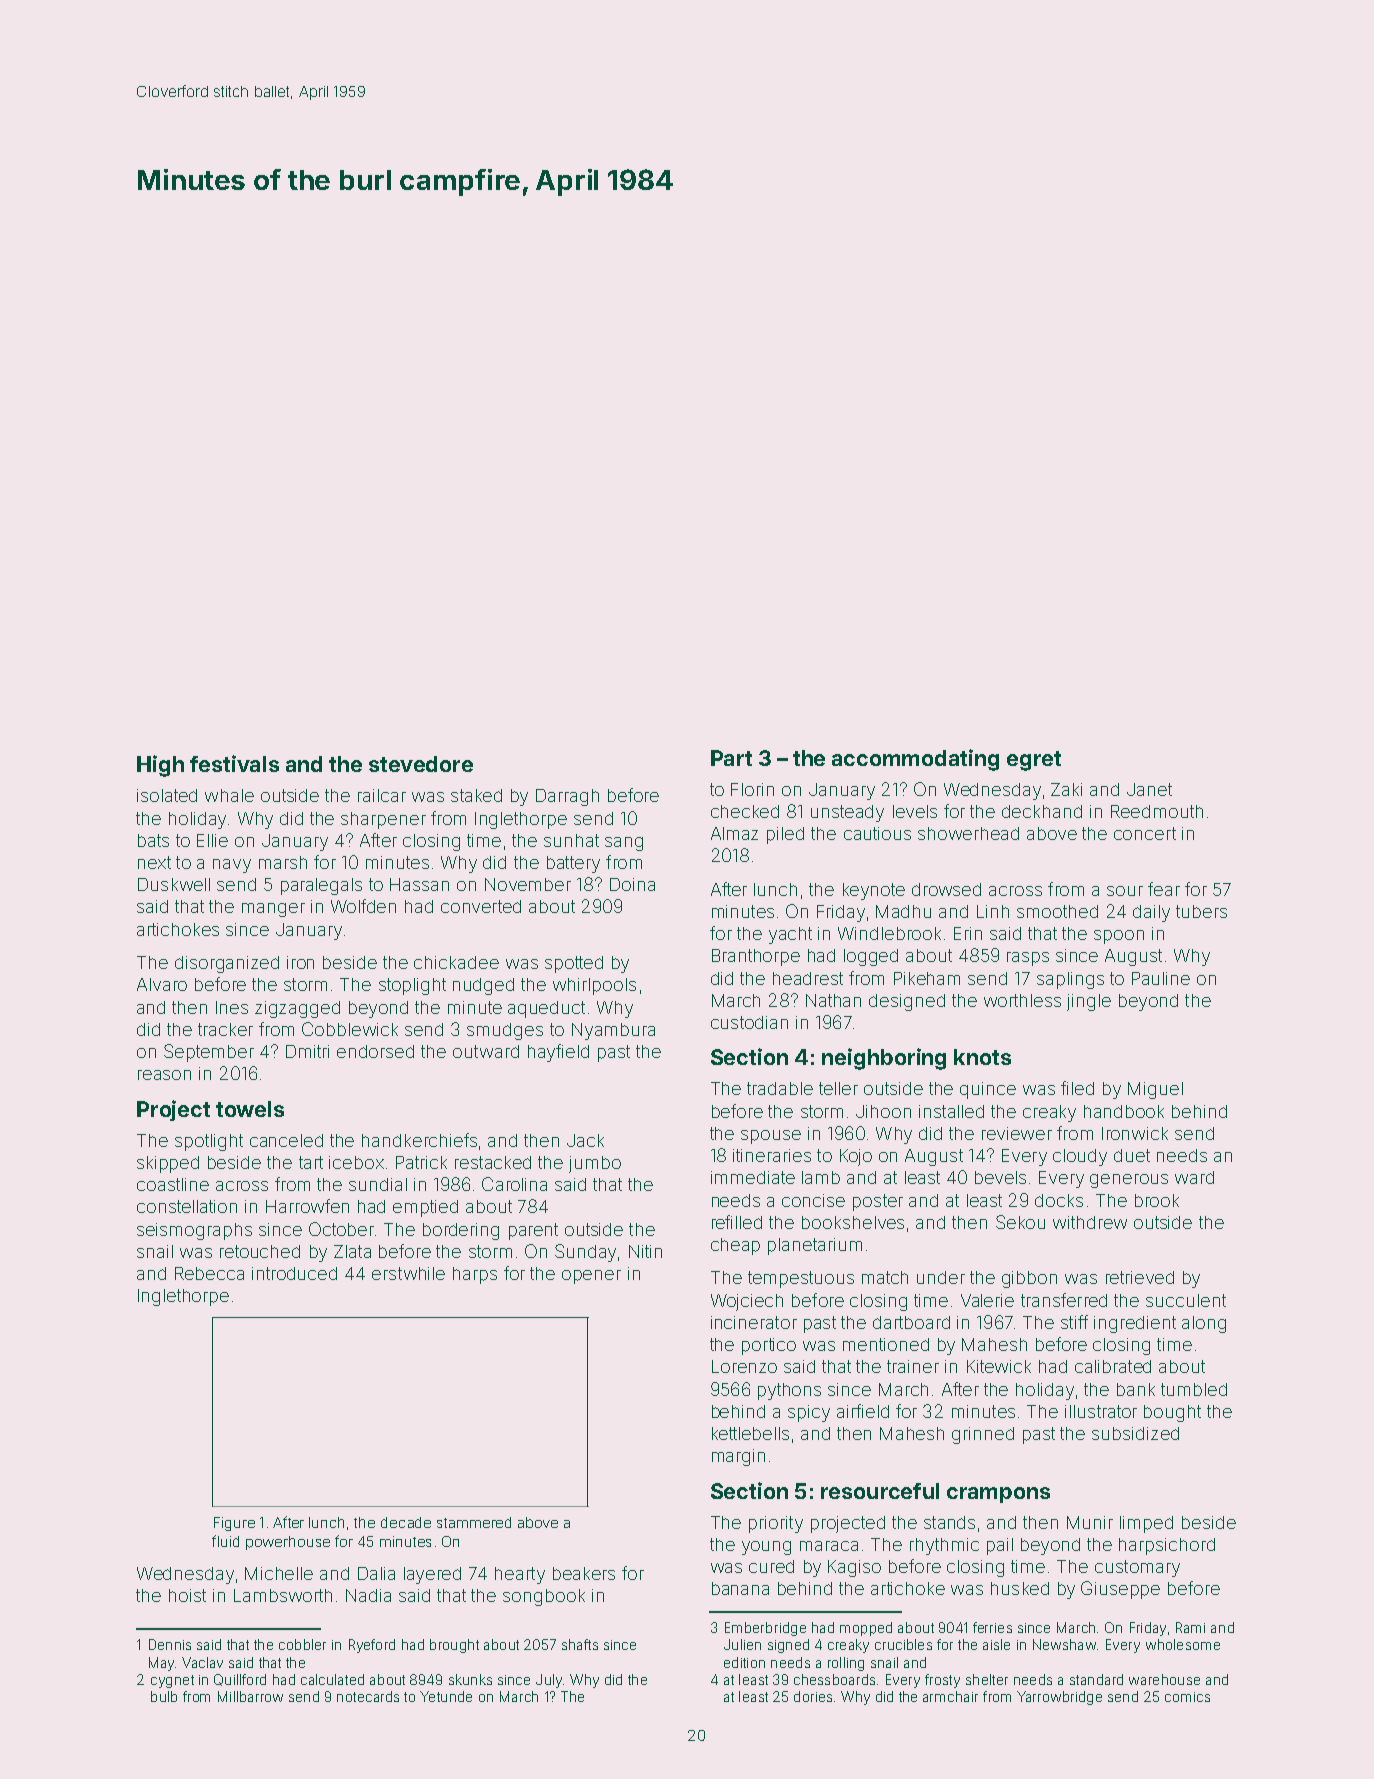 Image resolution: width=1374 pixels, height=1779 pixels. Describe the element at coordinates (294, 1273) in the screenshot. I see `introduced` at that location.
